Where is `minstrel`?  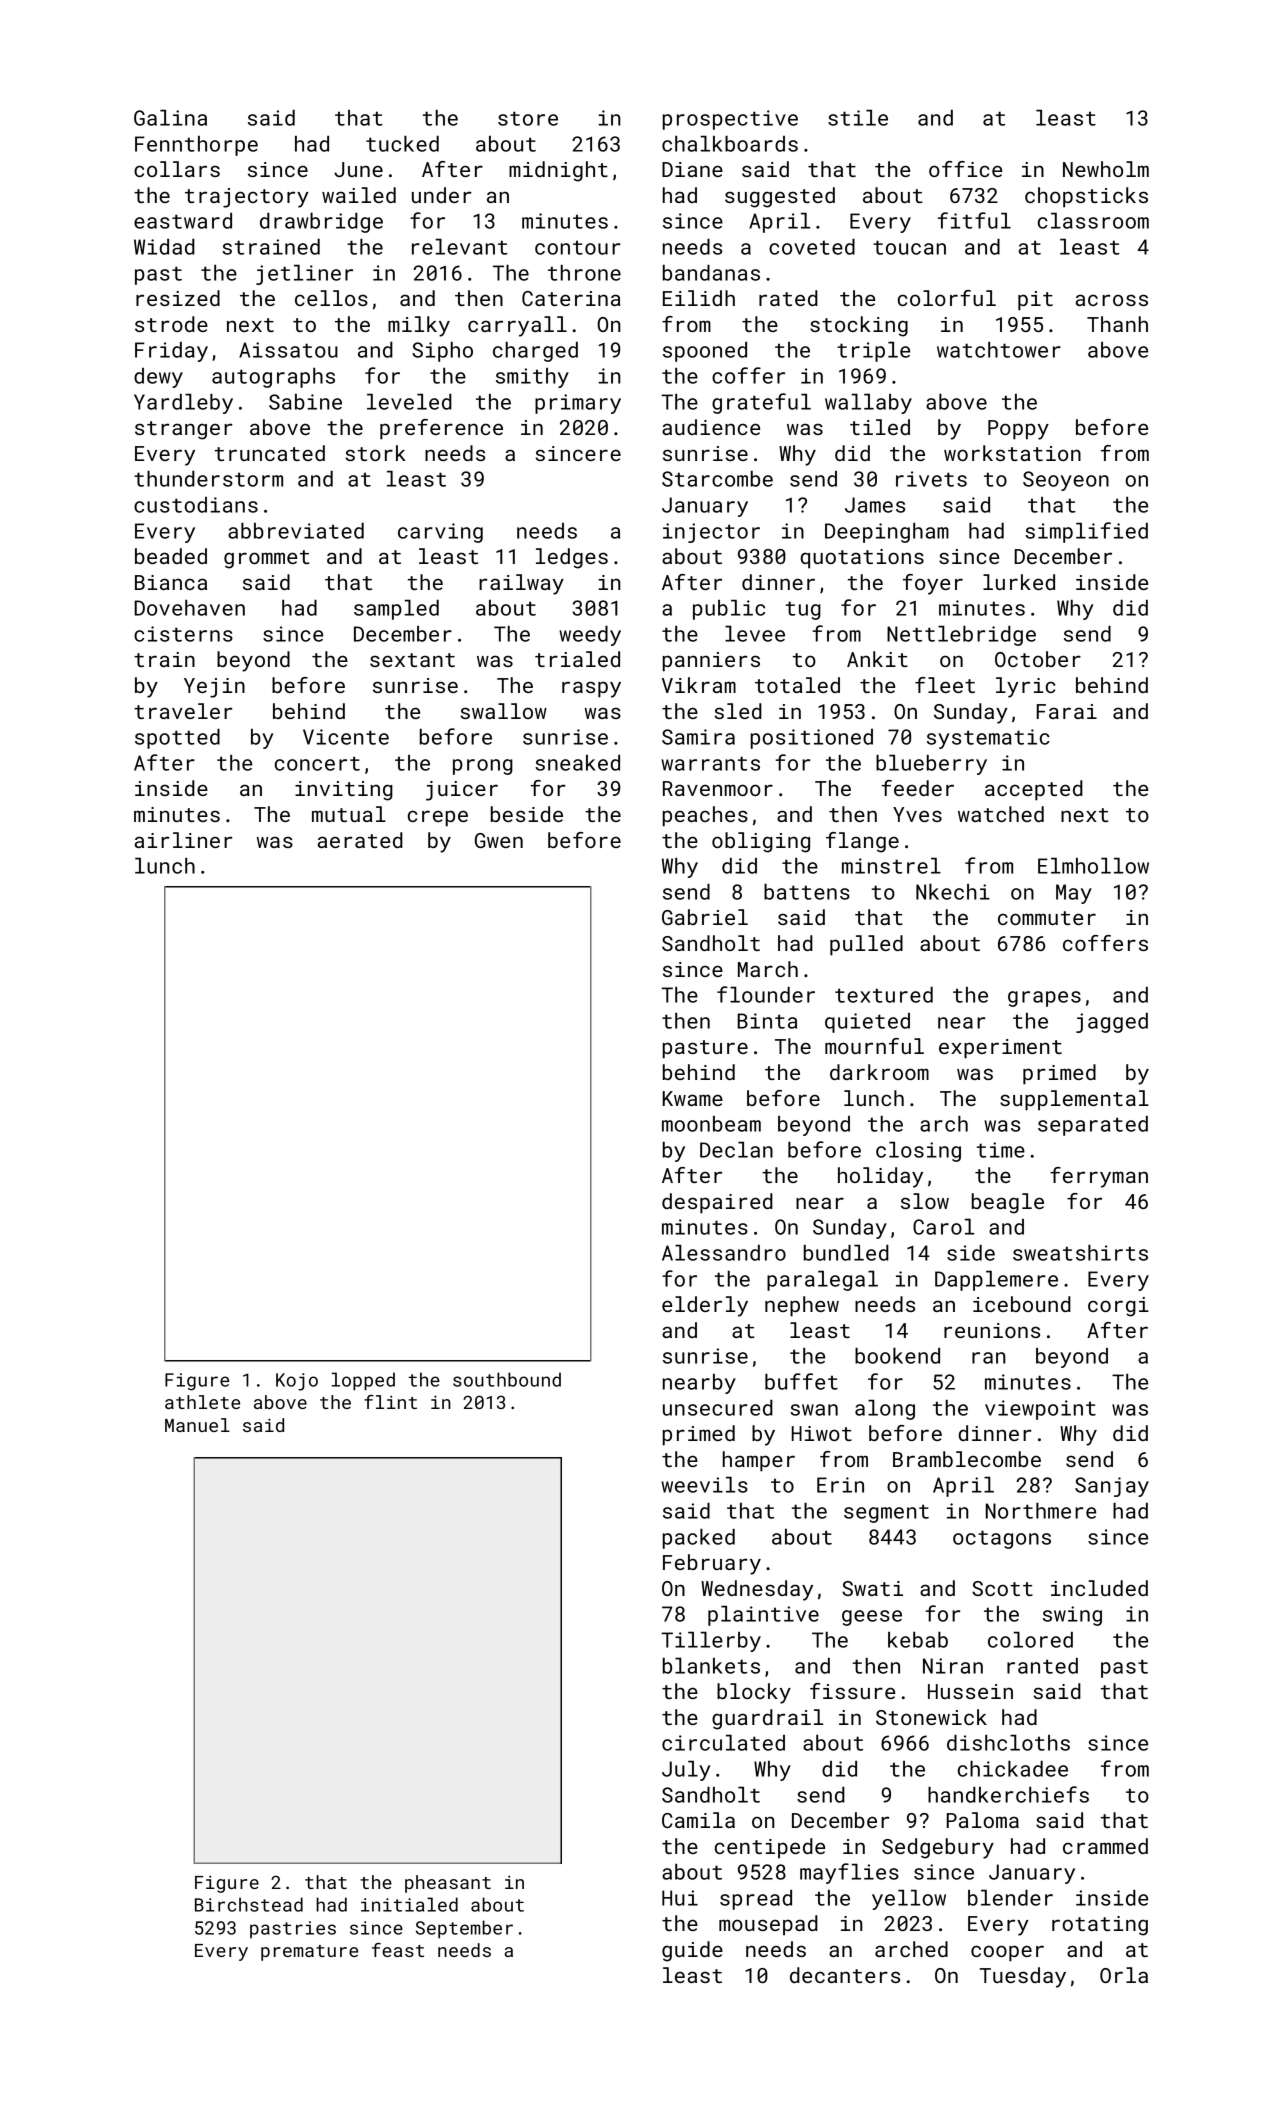
minstrel is located at coordinates (891, 866).
